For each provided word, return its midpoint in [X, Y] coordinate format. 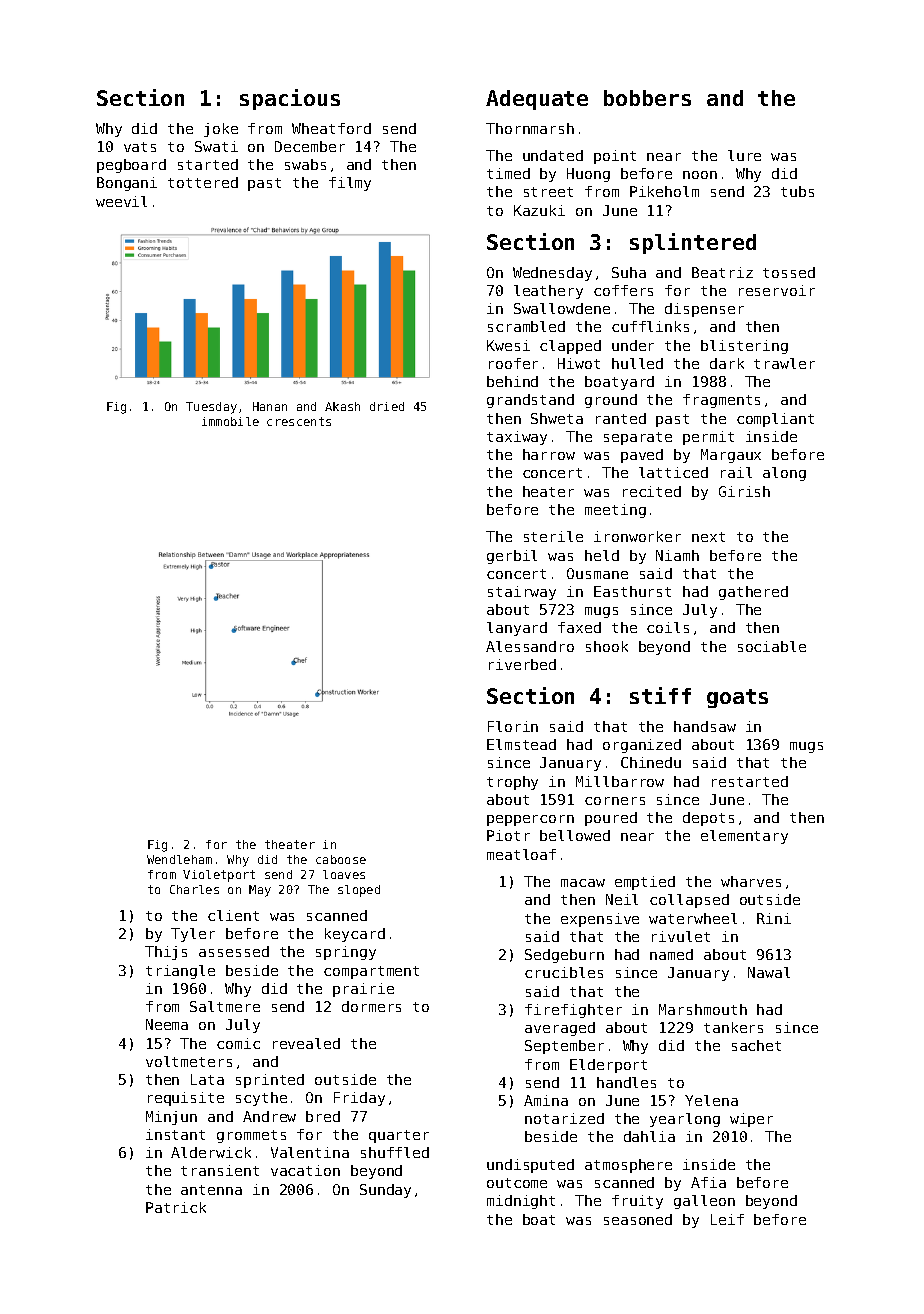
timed [508, 173]
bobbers [647, 98]
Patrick [176, 1207]
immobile [230, 421]
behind [512, 381]
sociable [772, 646]
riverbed [522, 664]
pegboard [131, 166]
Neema [167, 1024]
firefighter [573, 1011]
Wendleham [179, 859]
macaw [583, 883]
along [784, 474]
